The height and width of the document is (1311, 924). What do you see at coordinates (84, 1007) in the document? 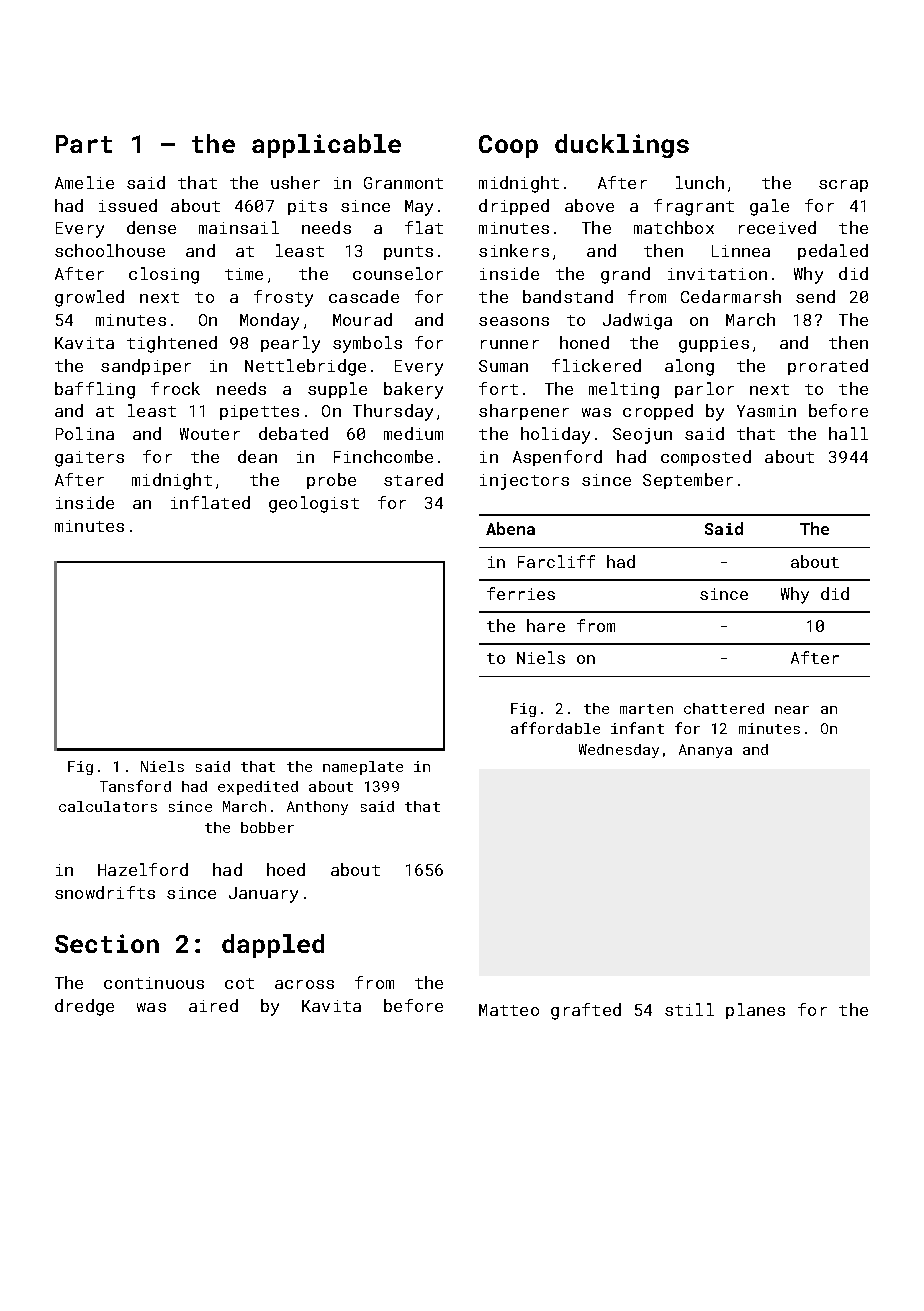
I see `dredge` at bounding box center [84, 1007].
